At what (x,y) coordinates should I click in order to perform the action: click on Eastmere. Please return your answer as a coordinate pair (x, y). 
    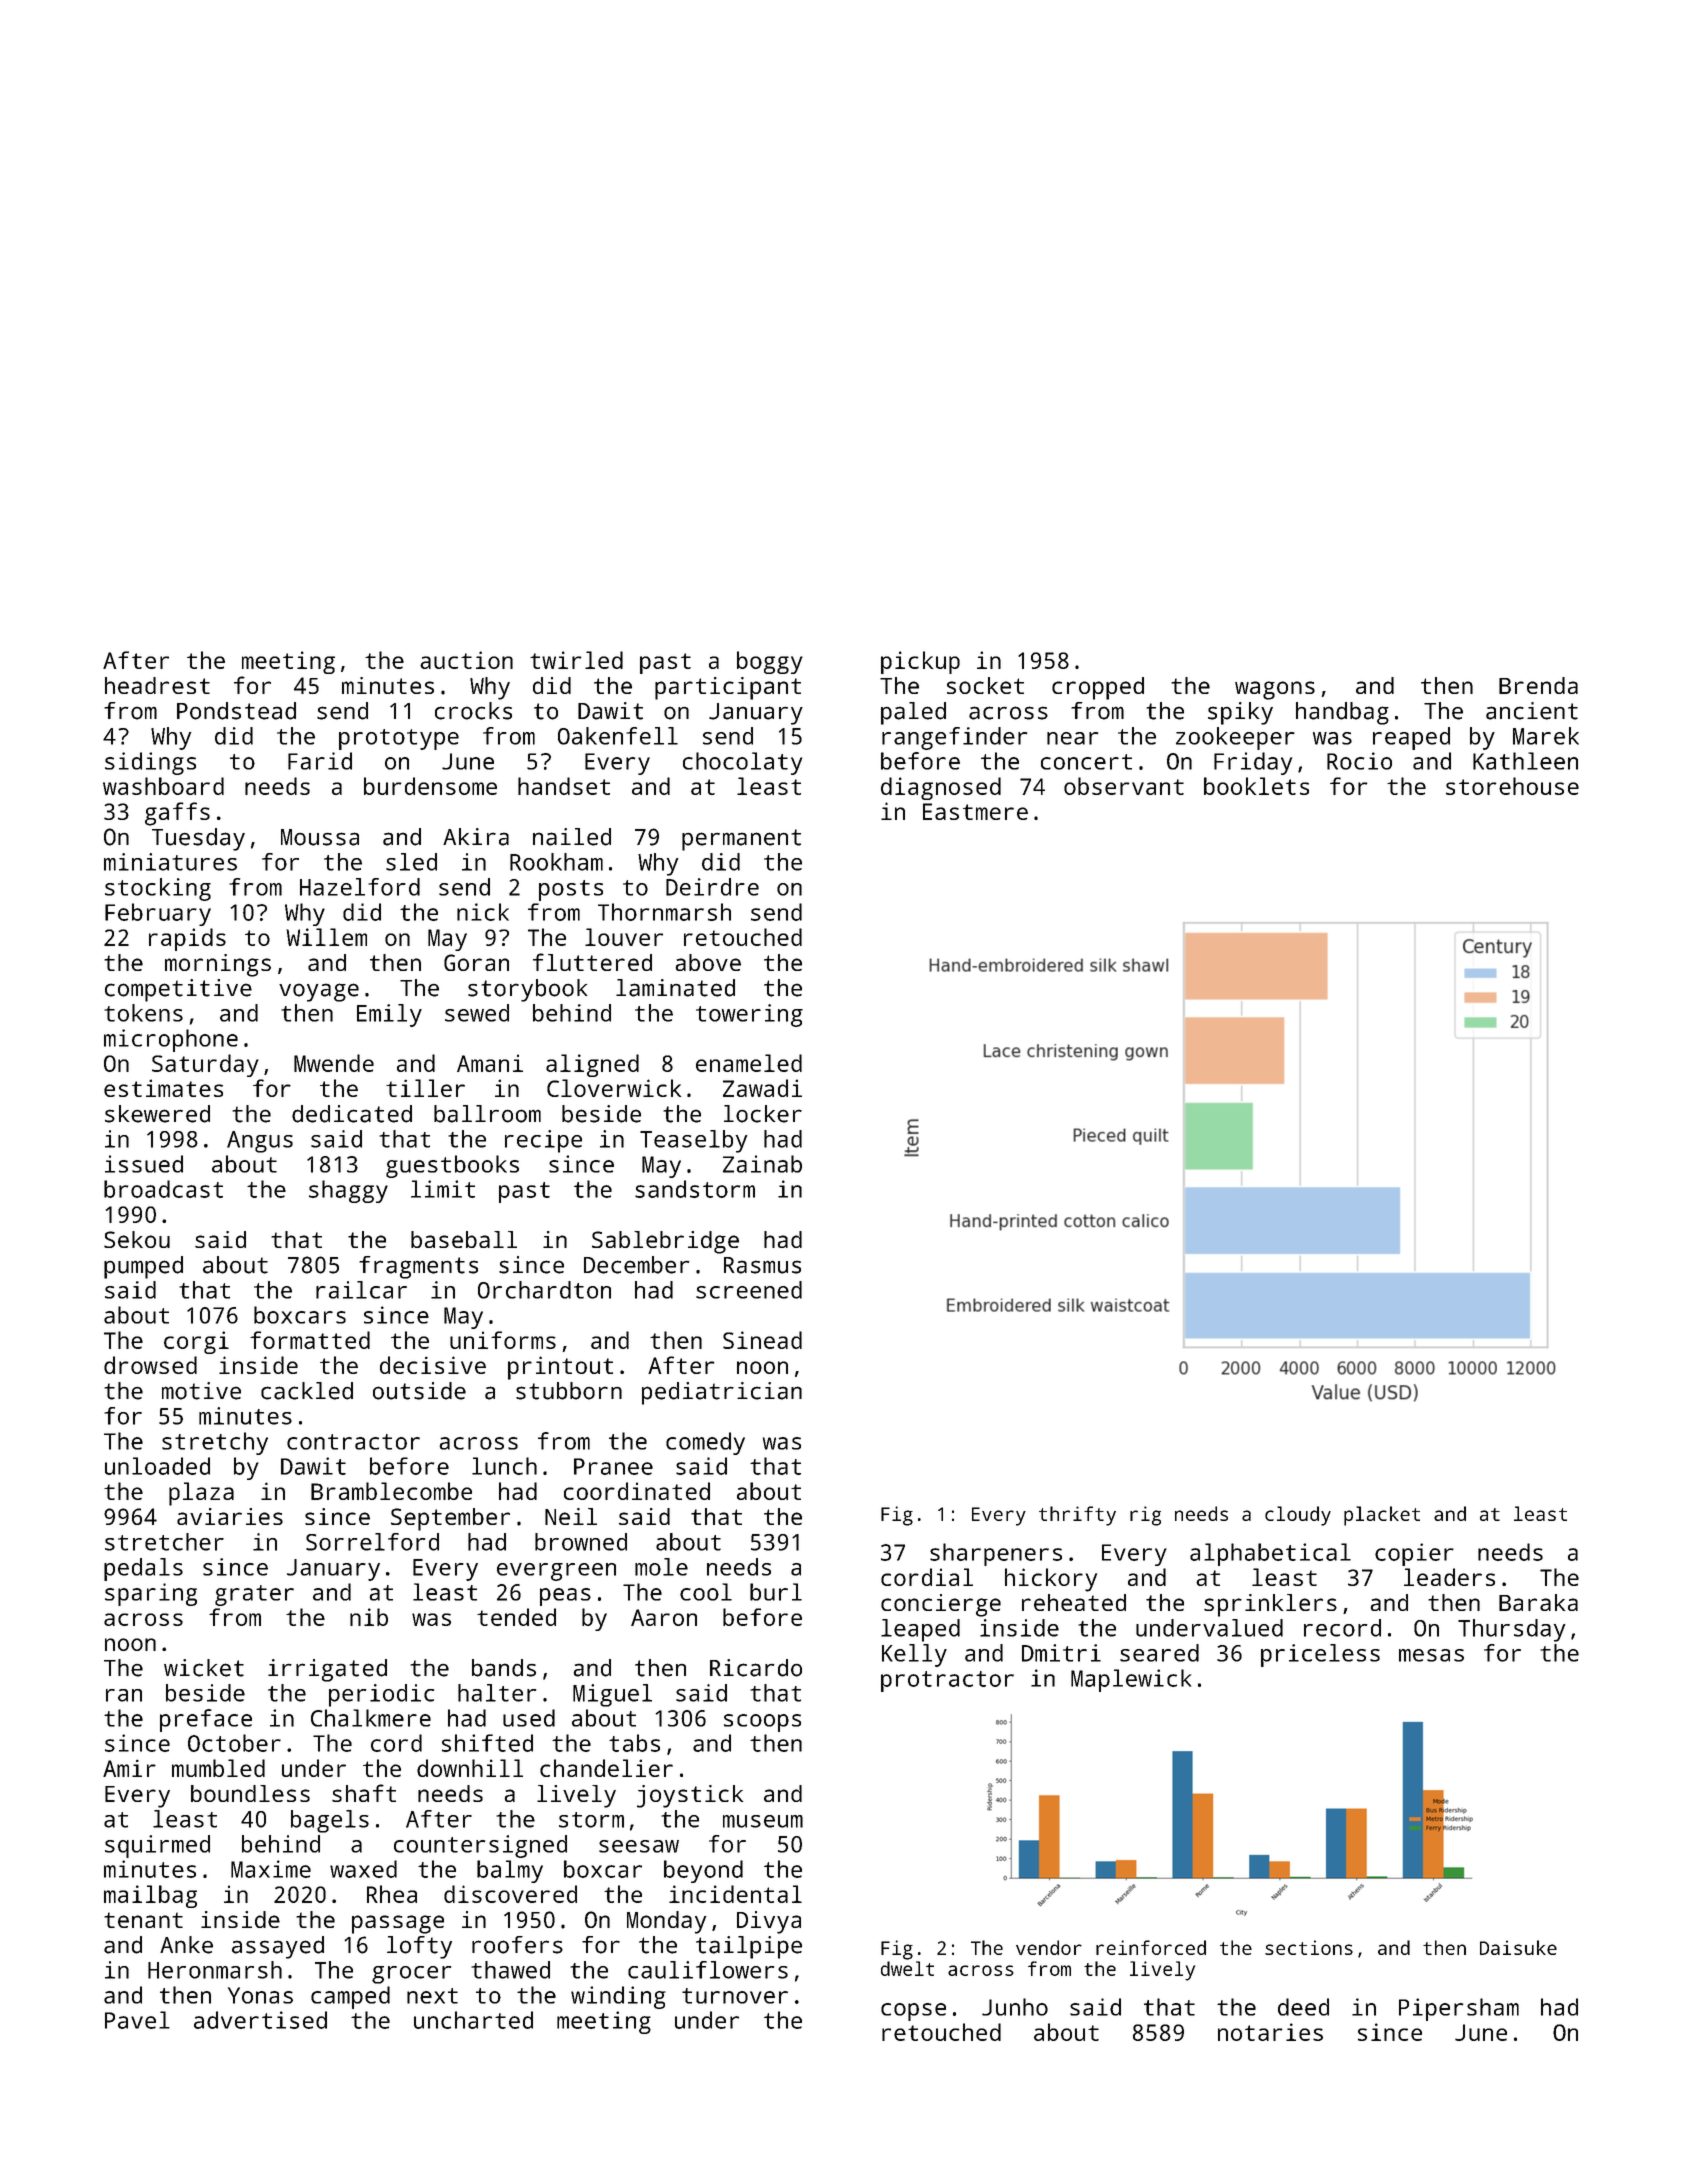
    Looking at the image, I should click on (975, 811).
